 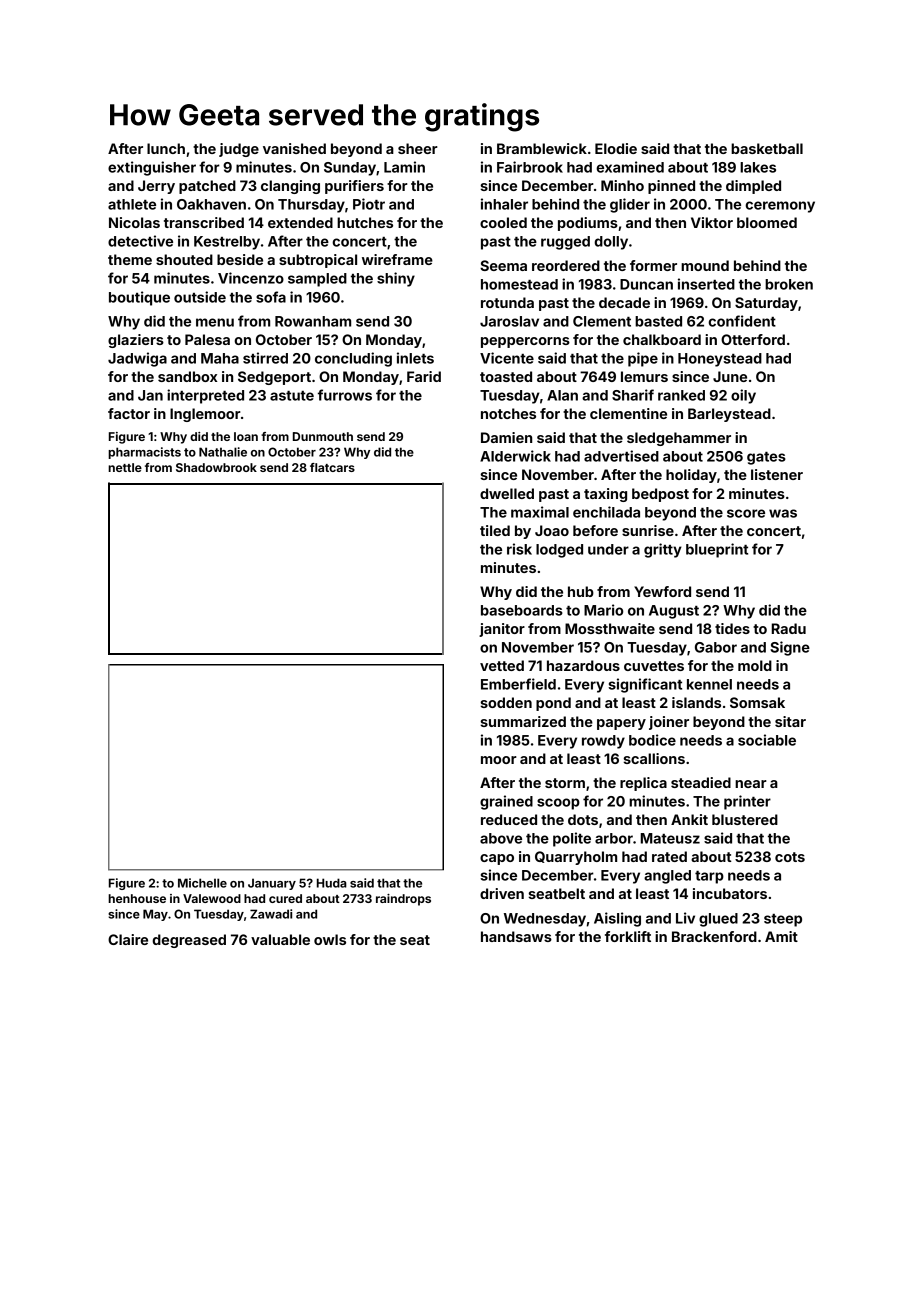 What do you see at coordinates (369, 204) in the document?
I see `Piotr` at bounding box center [369, 204].
